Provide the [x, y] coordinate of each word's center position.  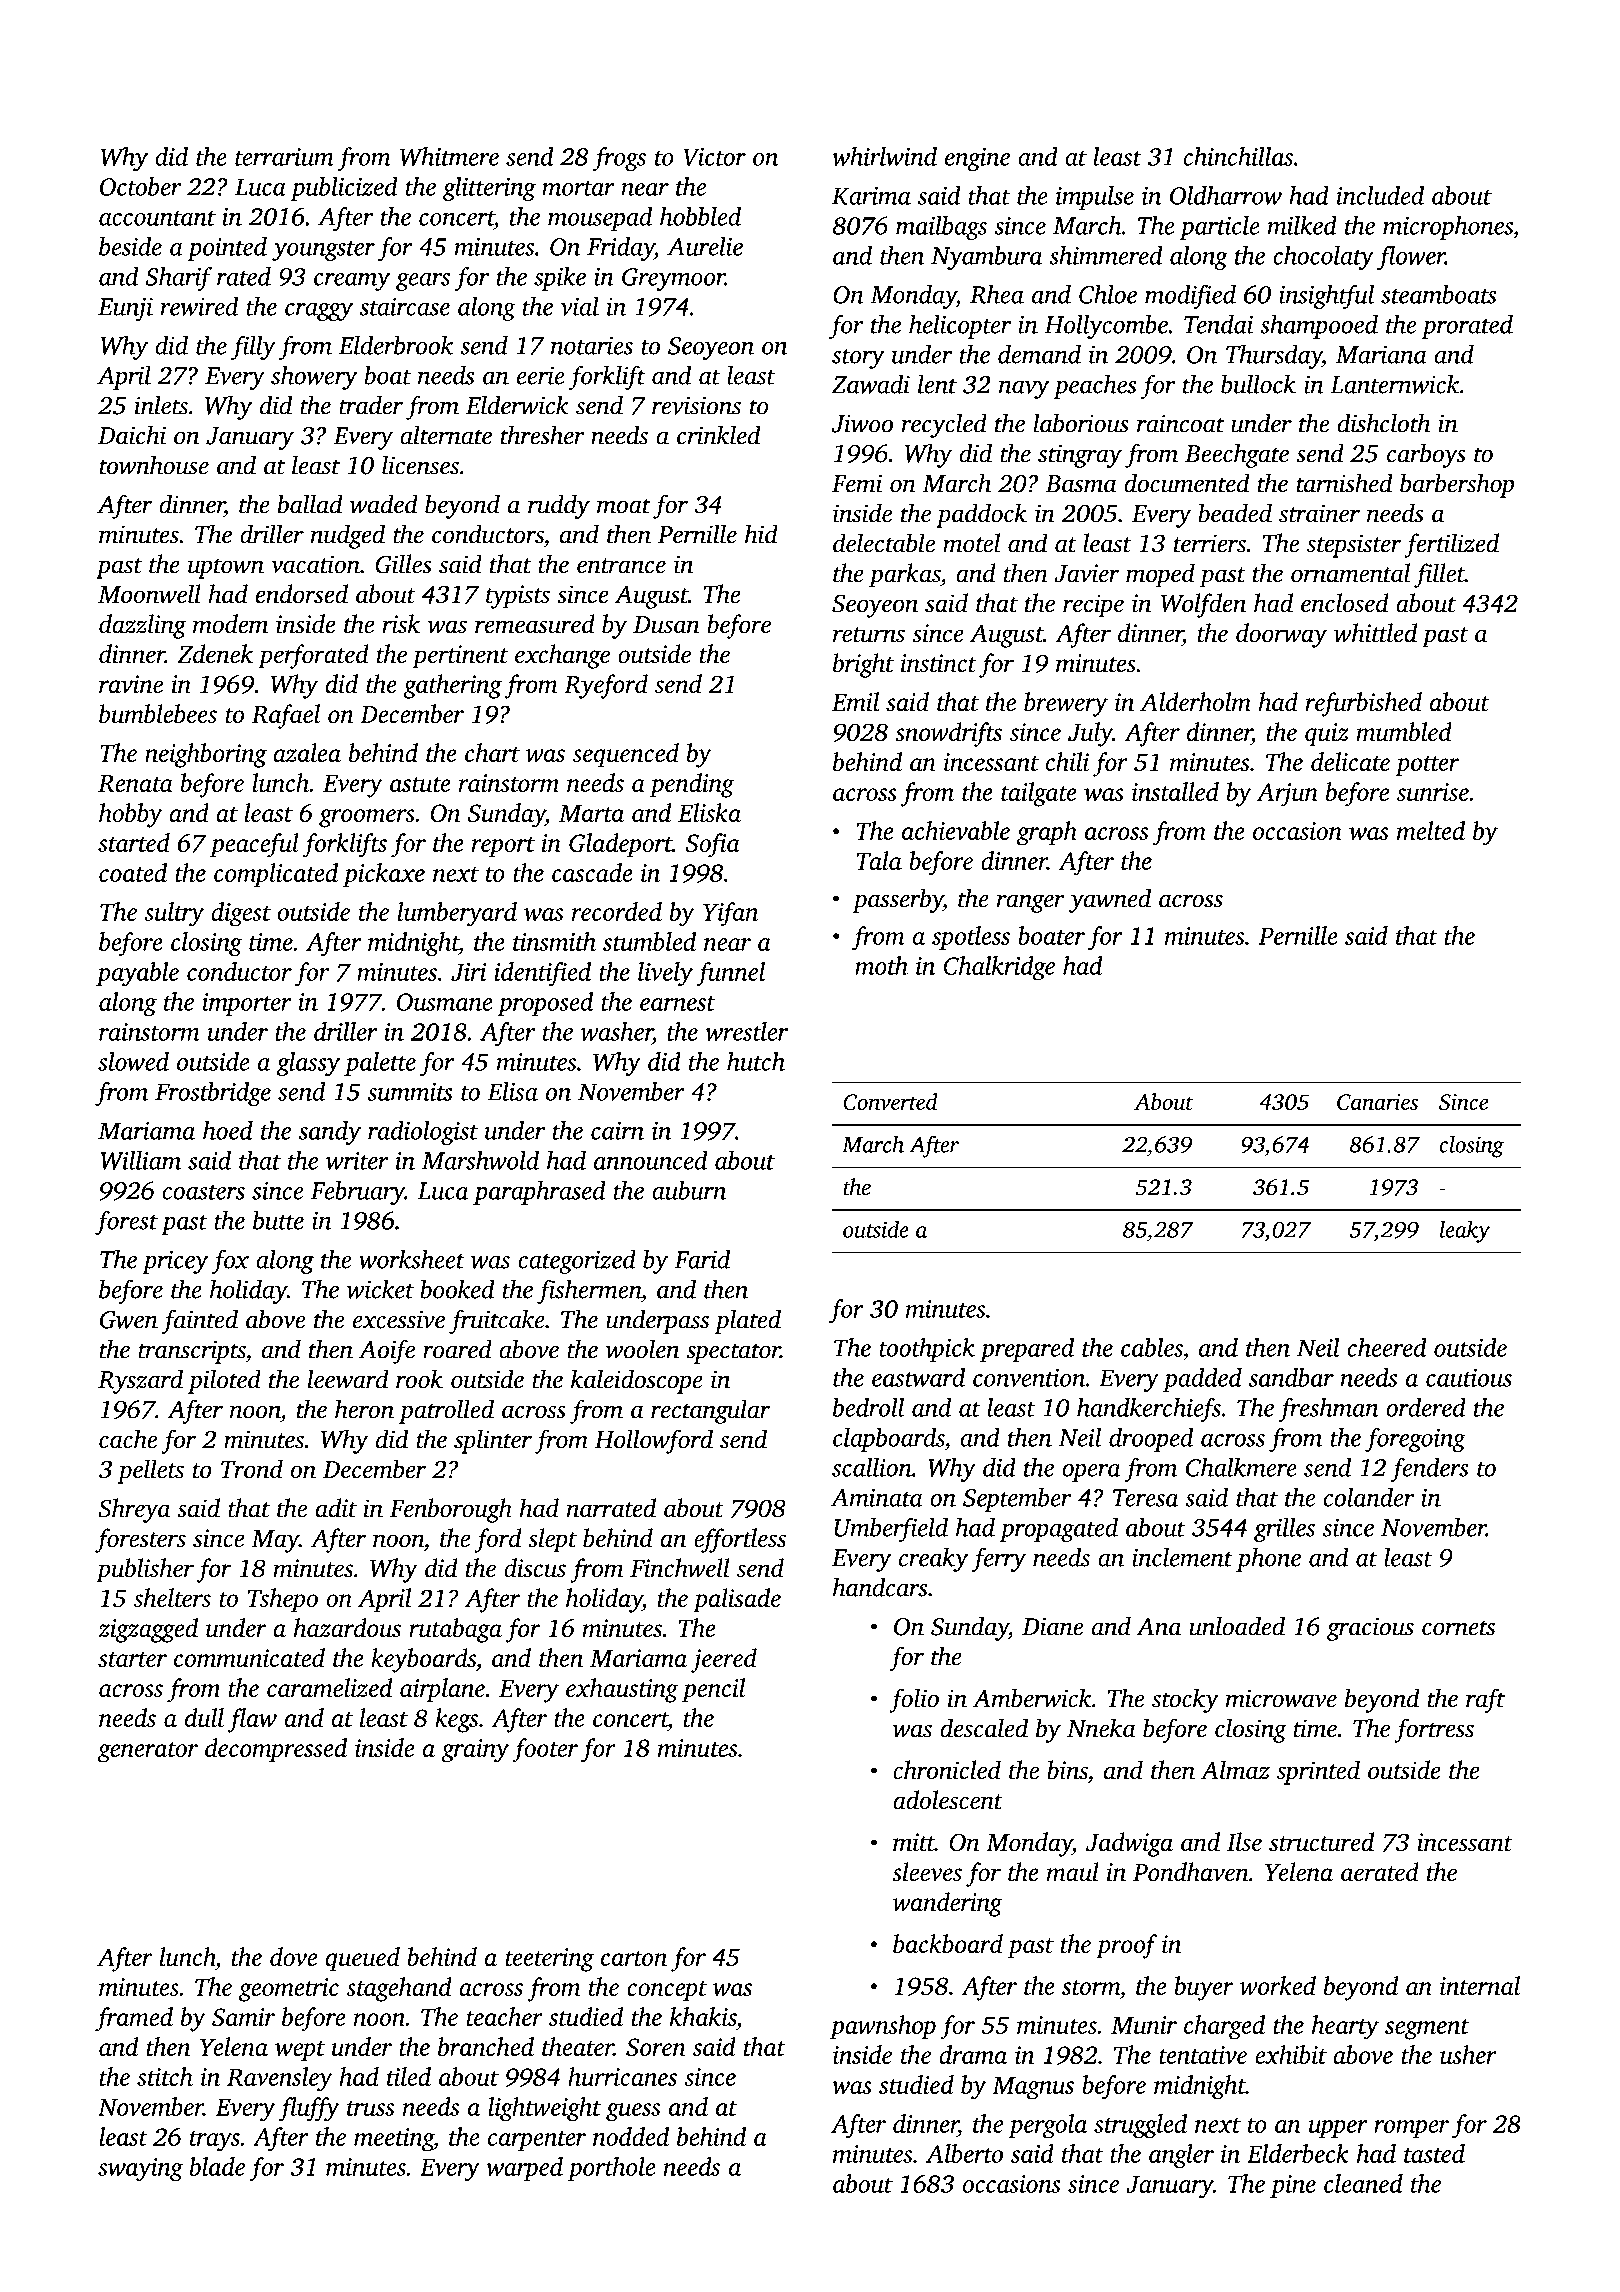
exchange [562, 656]
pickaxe [384, 875]
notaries [592, 345]
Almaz [1235, 1770]
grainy [475, 1751]
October [140, 186]
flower [1411, 258]
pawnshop [883, 2027]
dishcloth [1384, 423]
